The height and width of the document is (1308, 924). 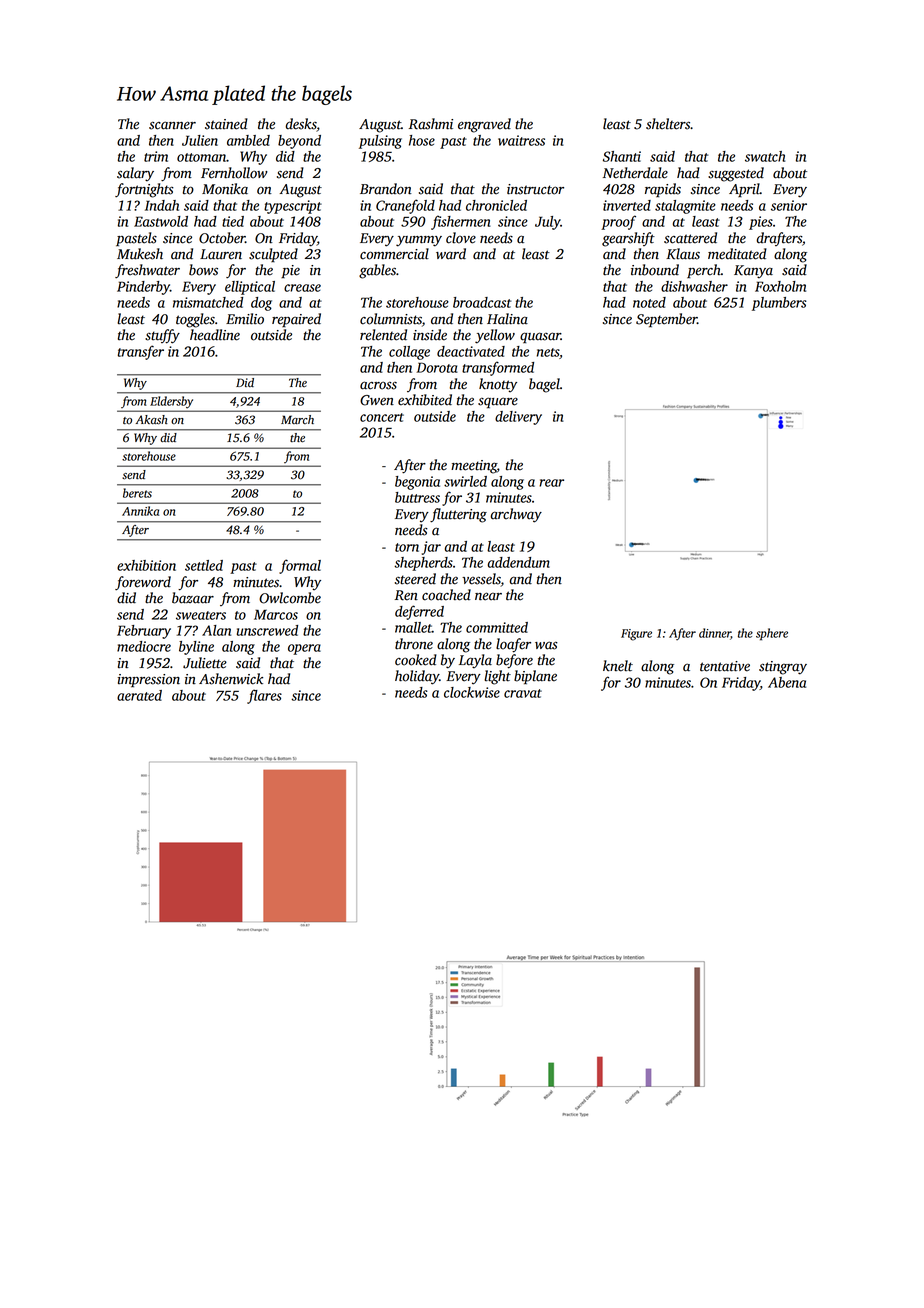 What do you see at coordinates (202, 157) in the document?
I see `ottoman` at bounding box center [202, 157].
